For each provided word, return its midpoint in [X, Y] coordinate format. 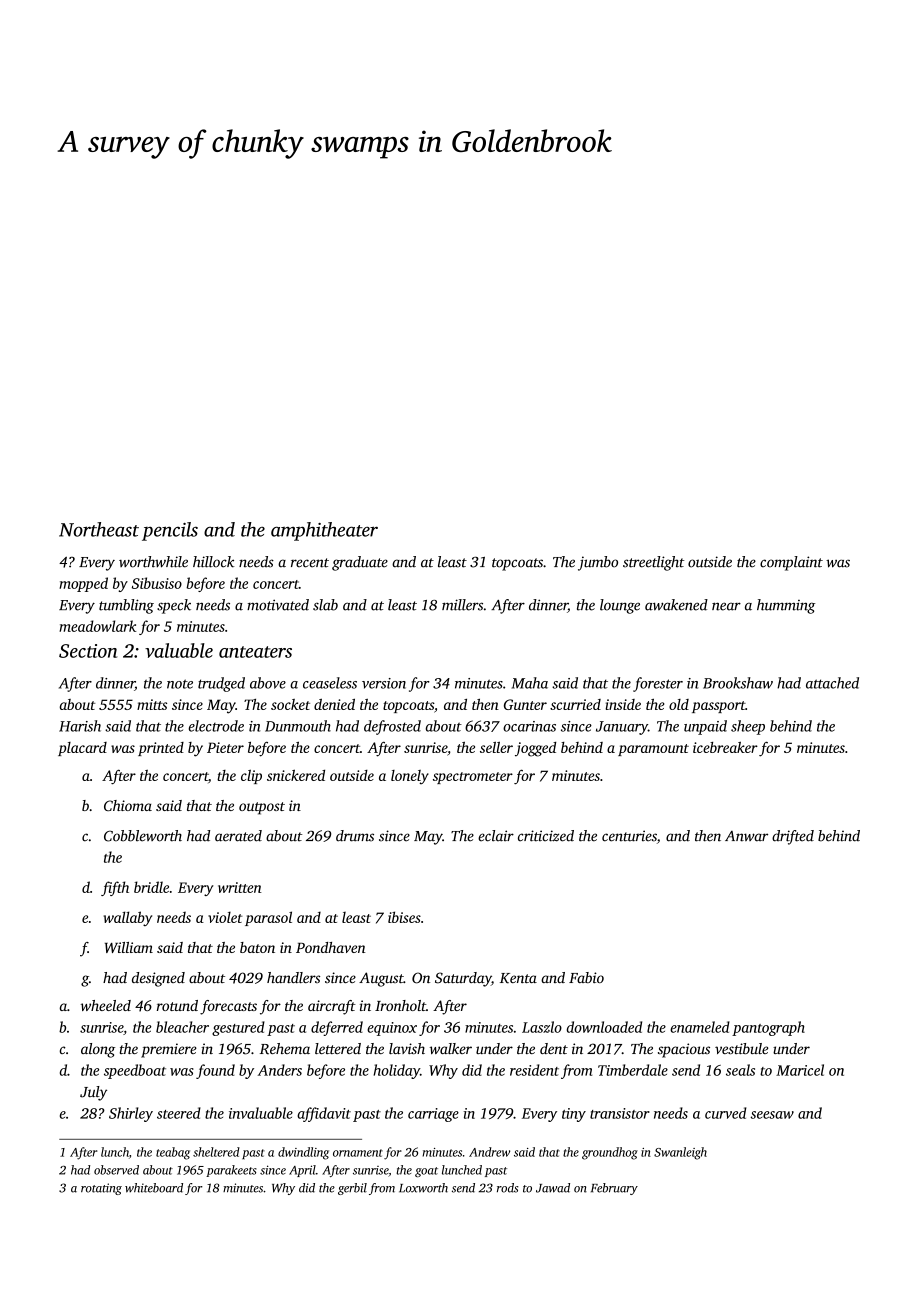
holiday [396, 1071]
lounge [620, 606]
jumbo [598, 563]
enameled [700, 1027]
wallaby [128, 918]
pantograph [768, 1028]
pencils [170, 531]
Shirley [131, 1114]
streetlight [653, 563]
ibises [404, 917]
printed [161, 749]
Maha [530, 683]
